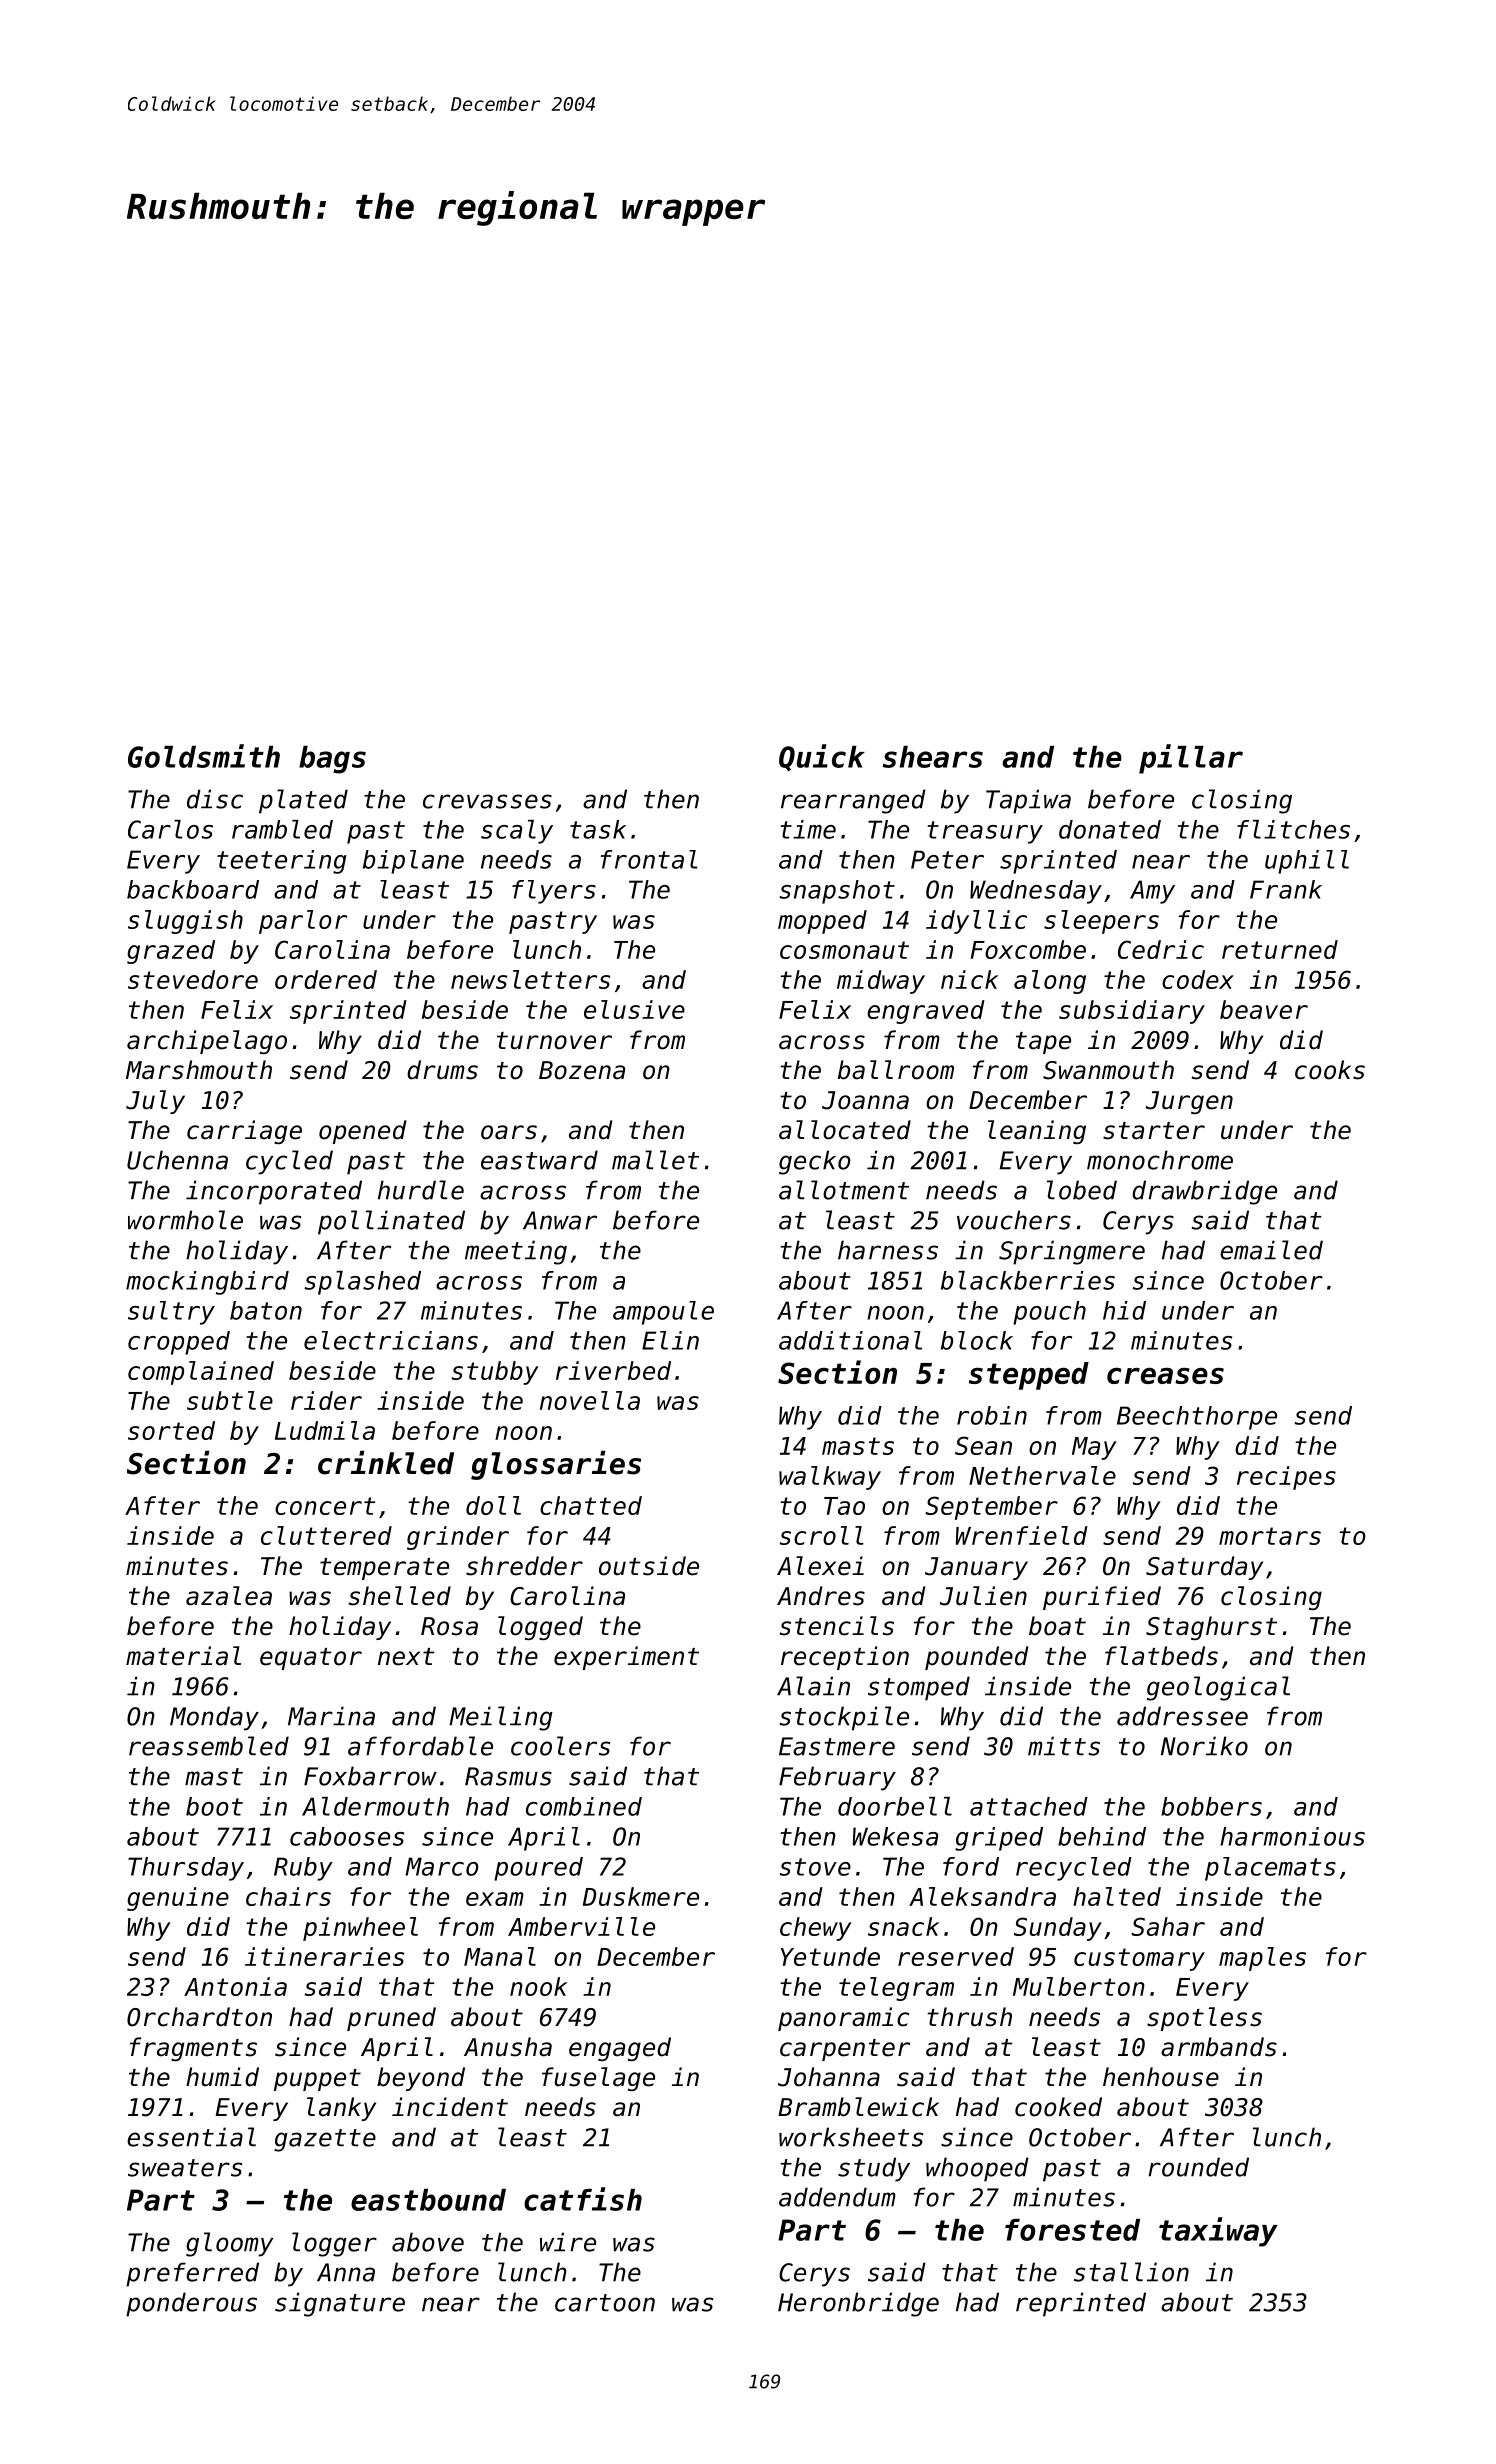 The image size is (1496, 2464). Describe the element at coordinates (230, 2244) in the screenshot. I see `gloomy` at that location.
